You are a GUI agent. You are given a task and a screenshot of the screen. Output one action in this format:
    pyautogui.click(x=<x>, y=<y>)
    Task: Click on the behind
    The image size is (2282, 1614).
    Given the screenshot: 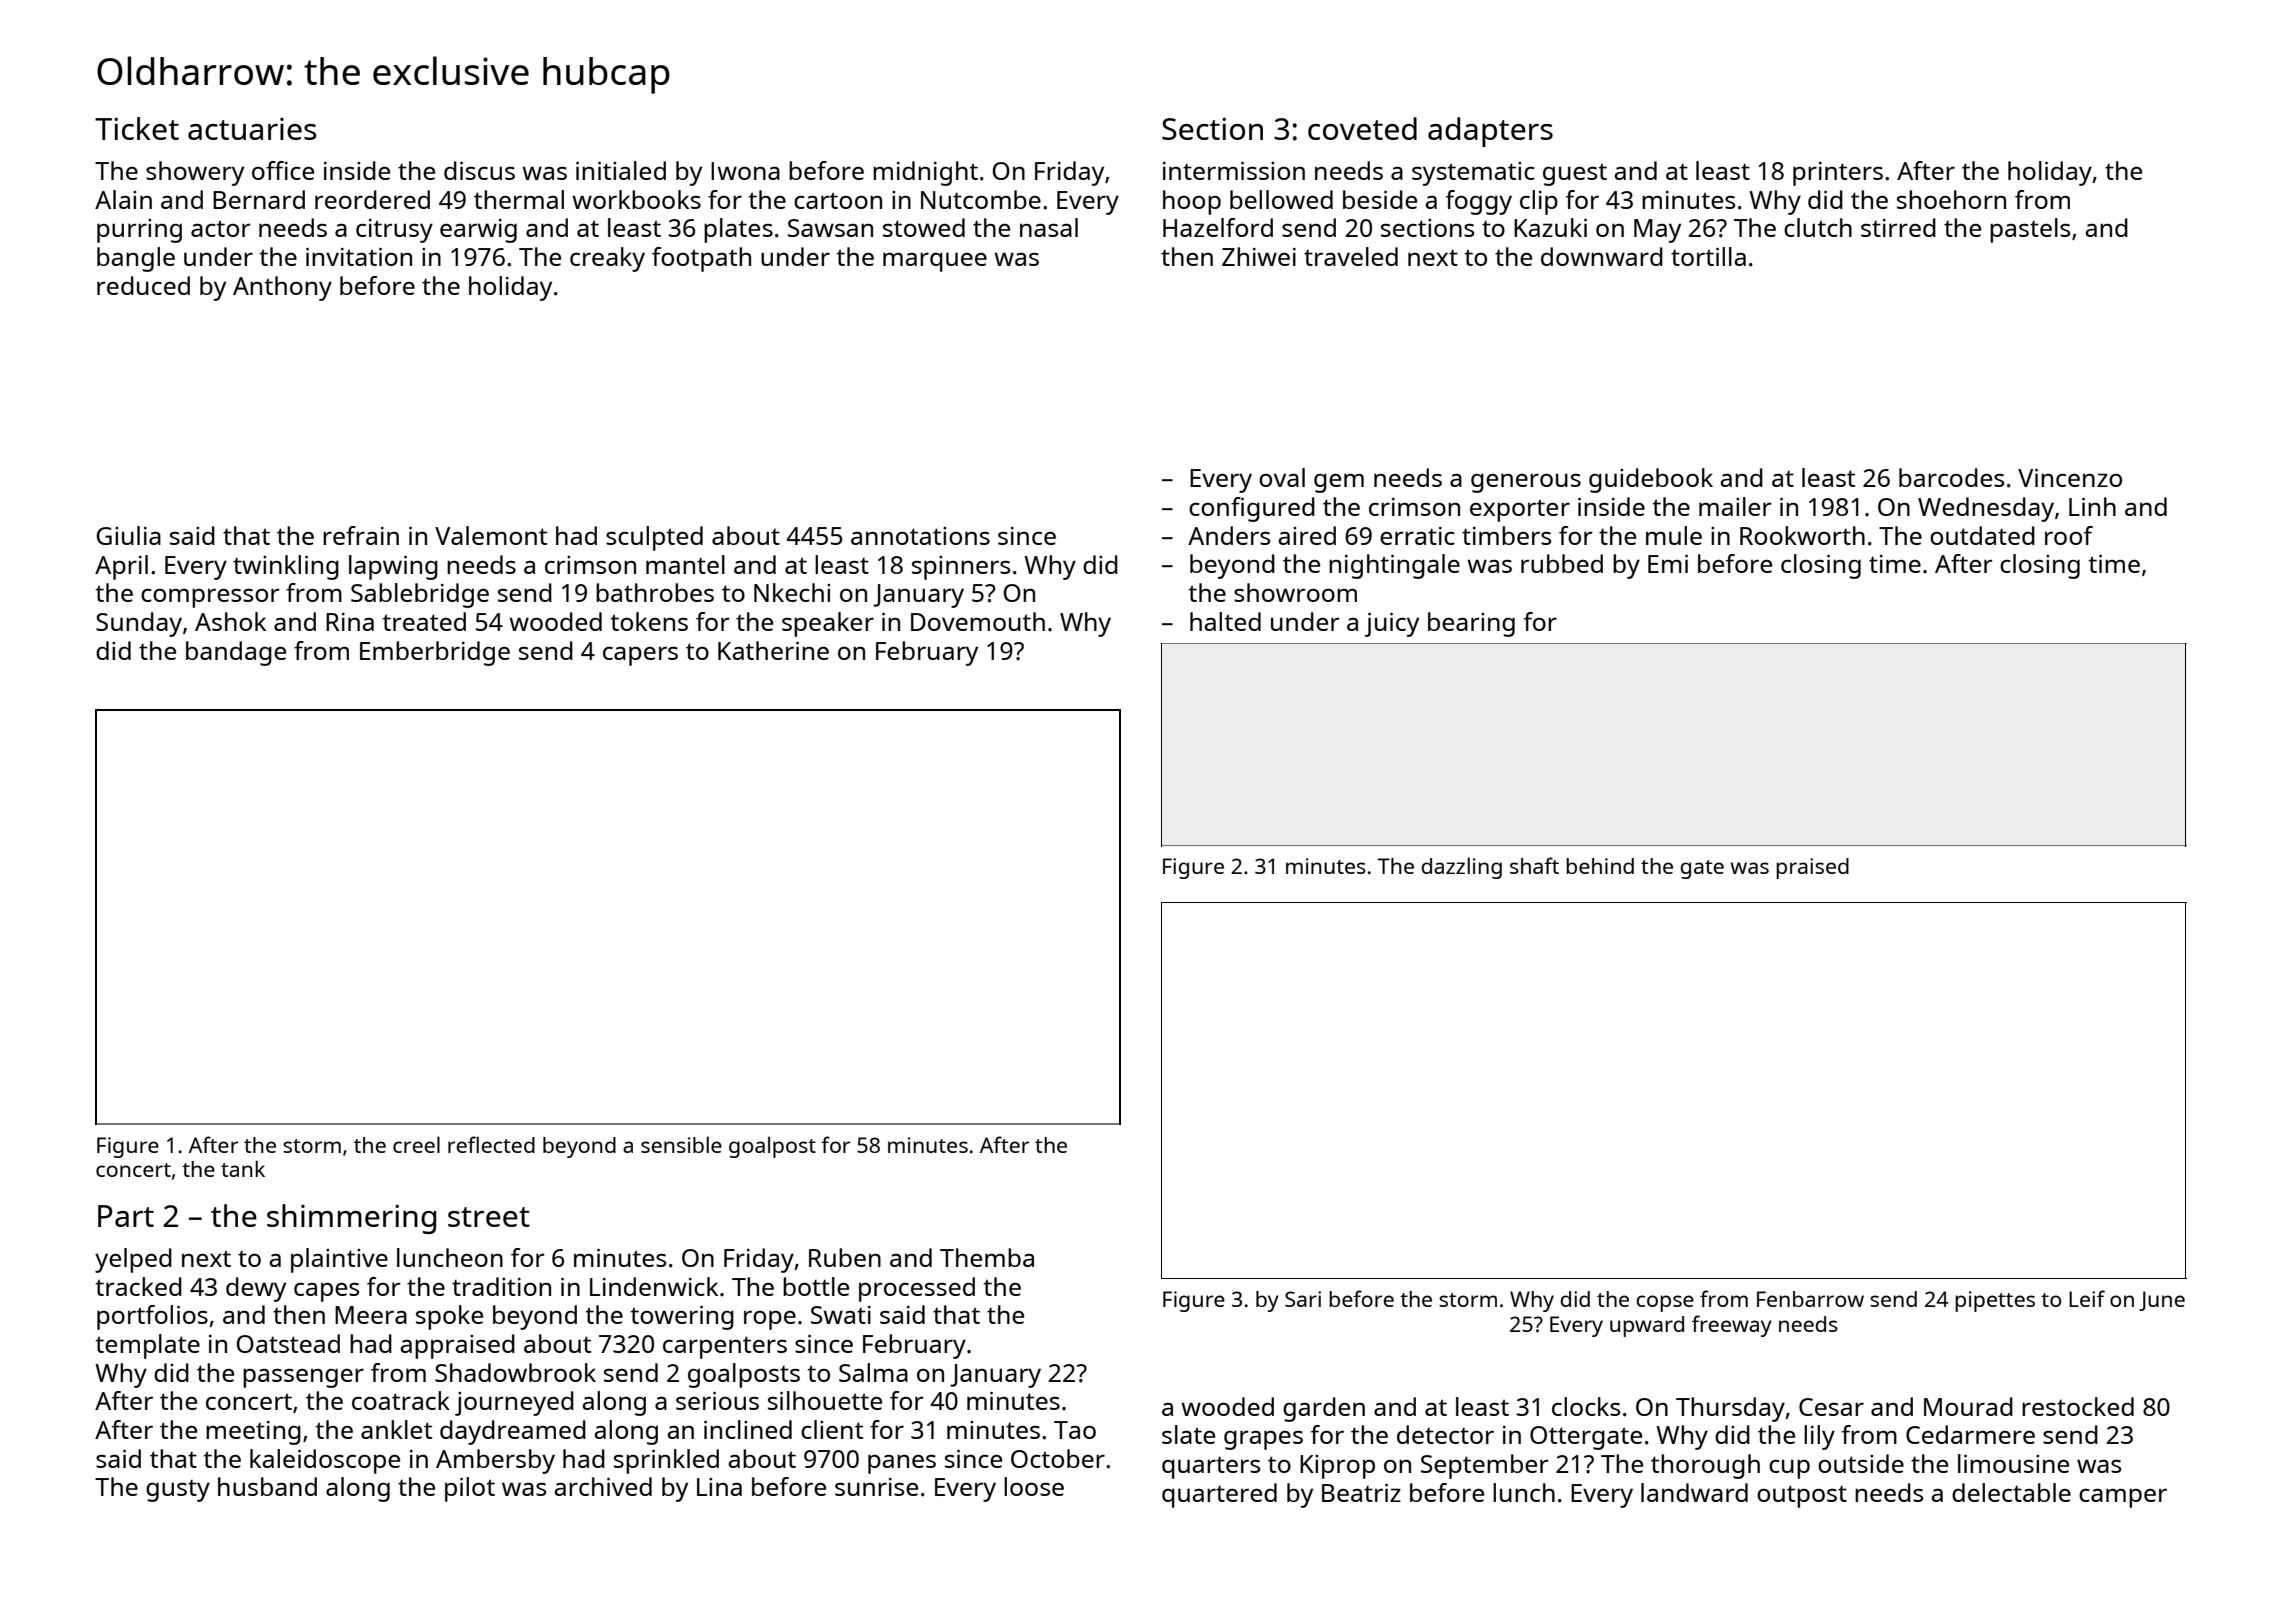 What is the action you would take?
    pyautogui.click(x=1600, y=866)
